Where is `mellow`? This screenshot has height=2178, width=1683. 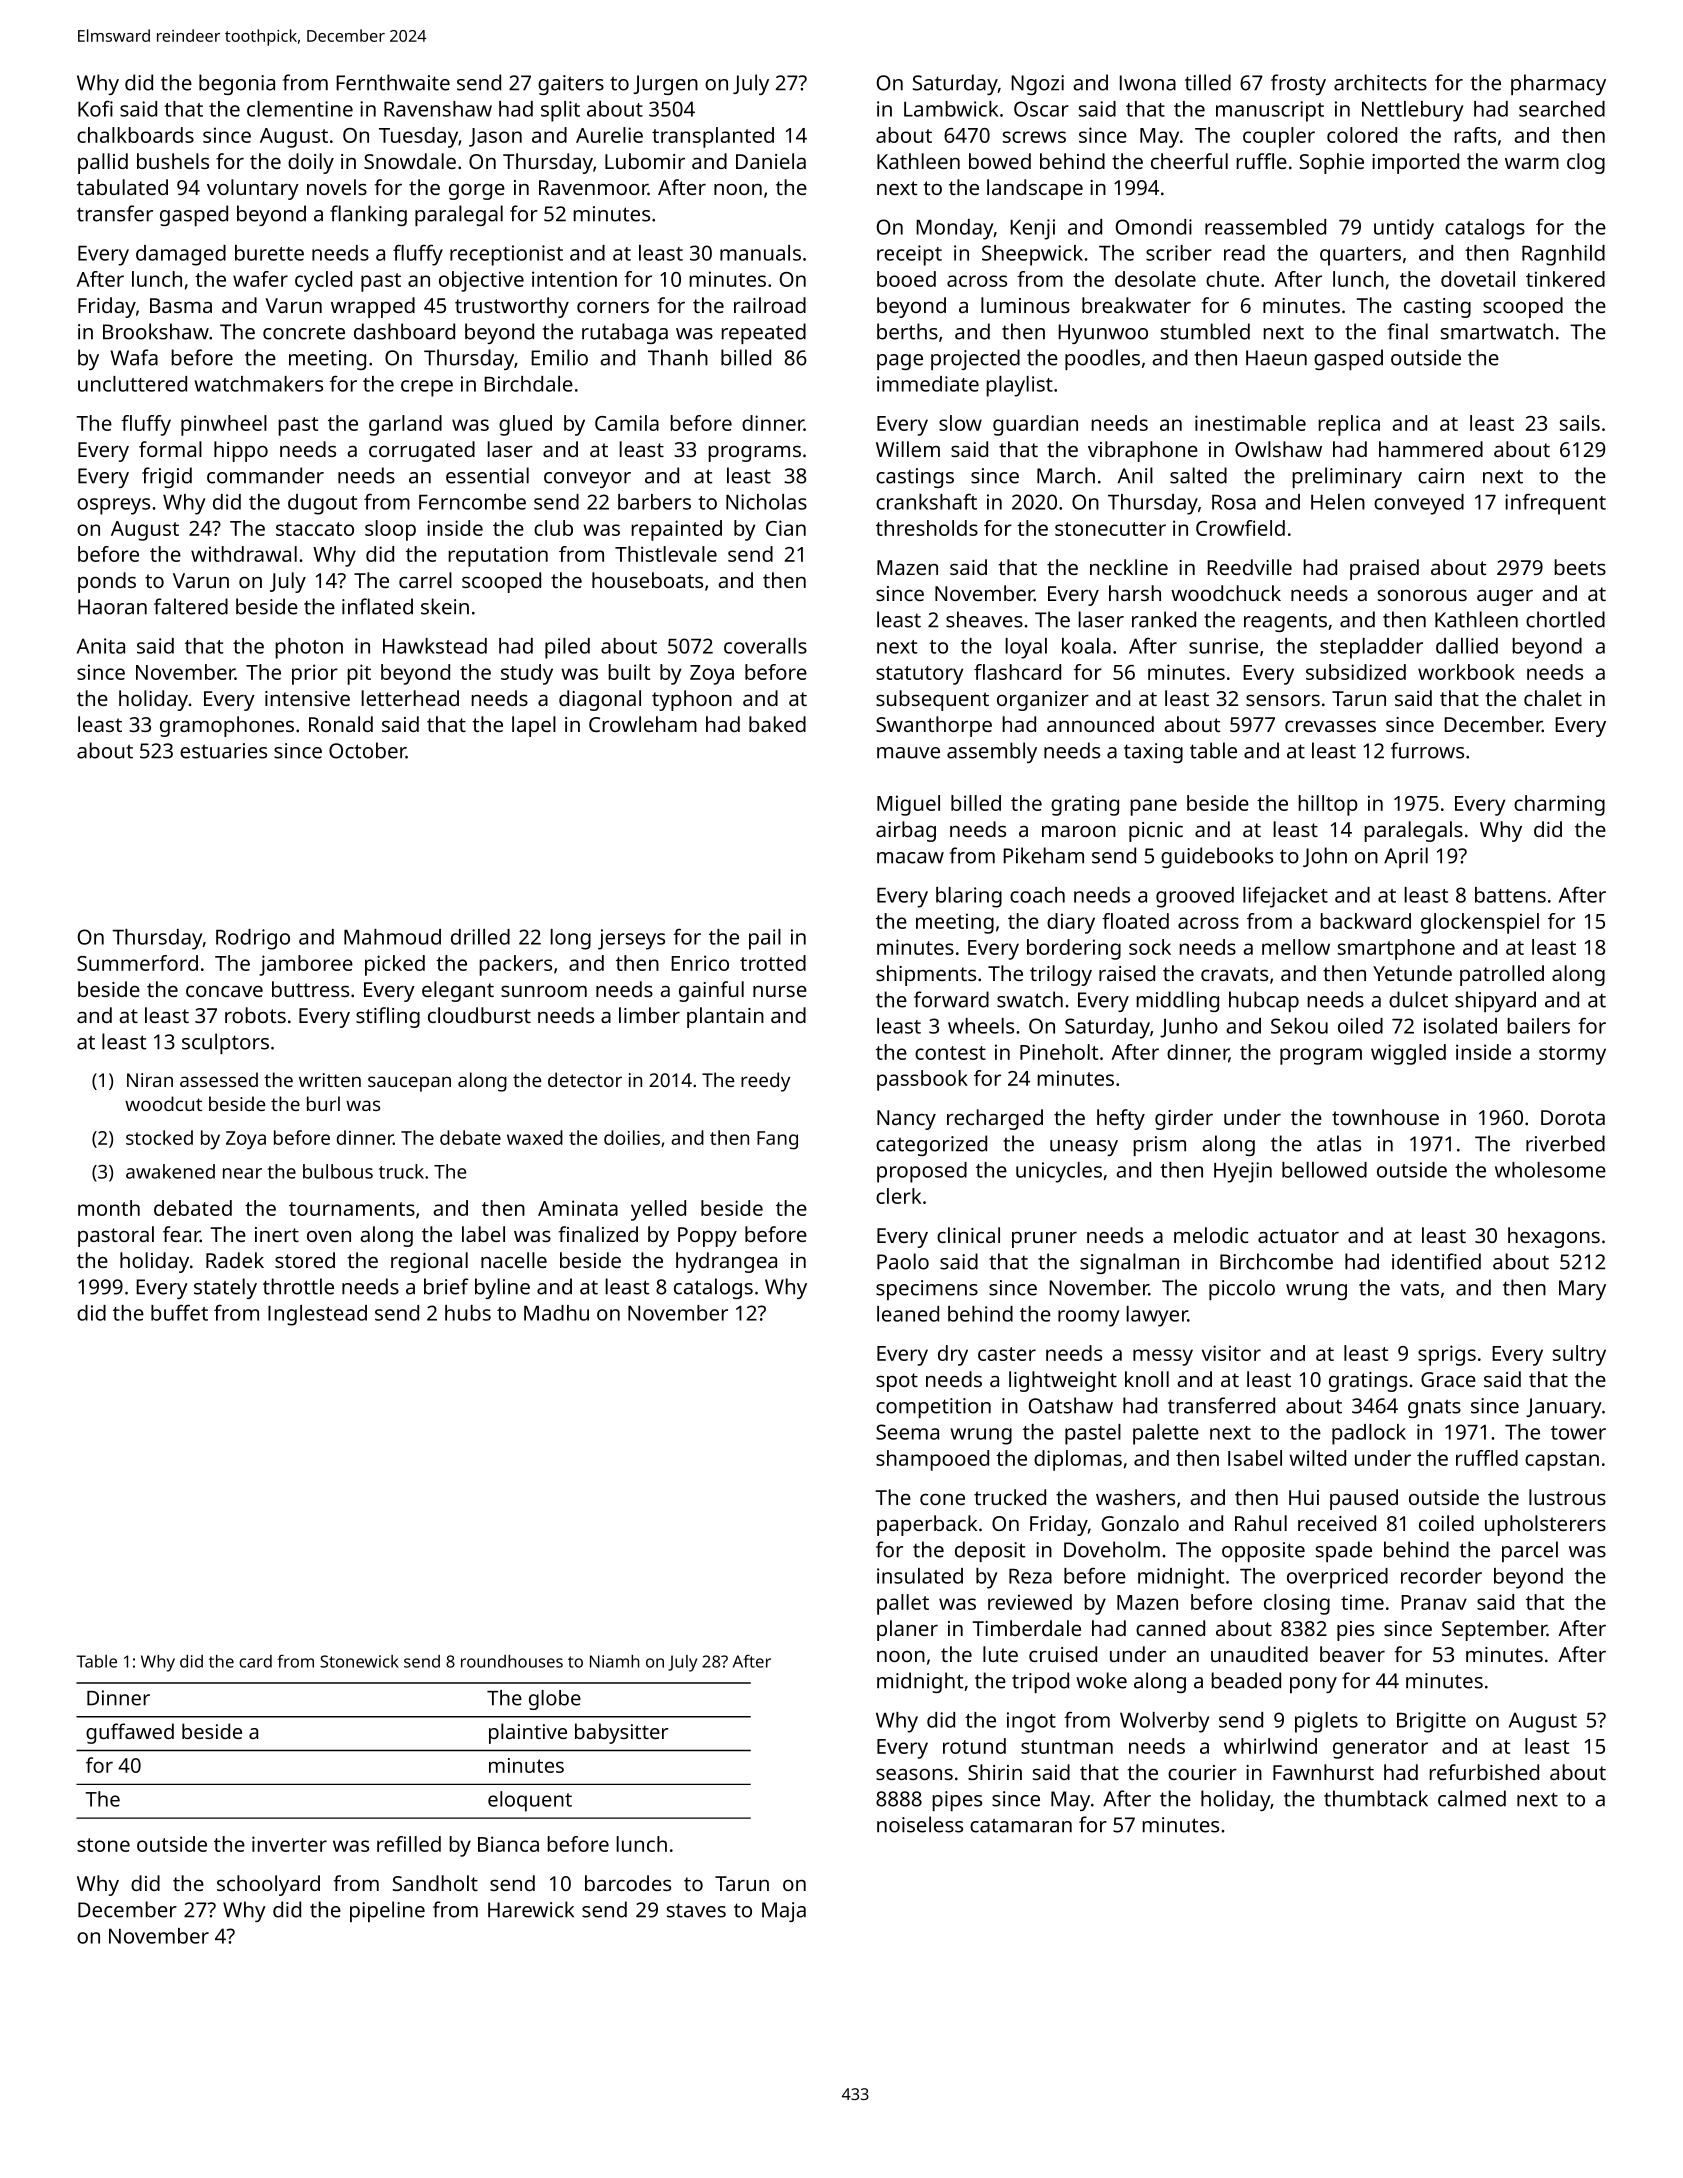
mellow is located at coordinates (1296, 947).
